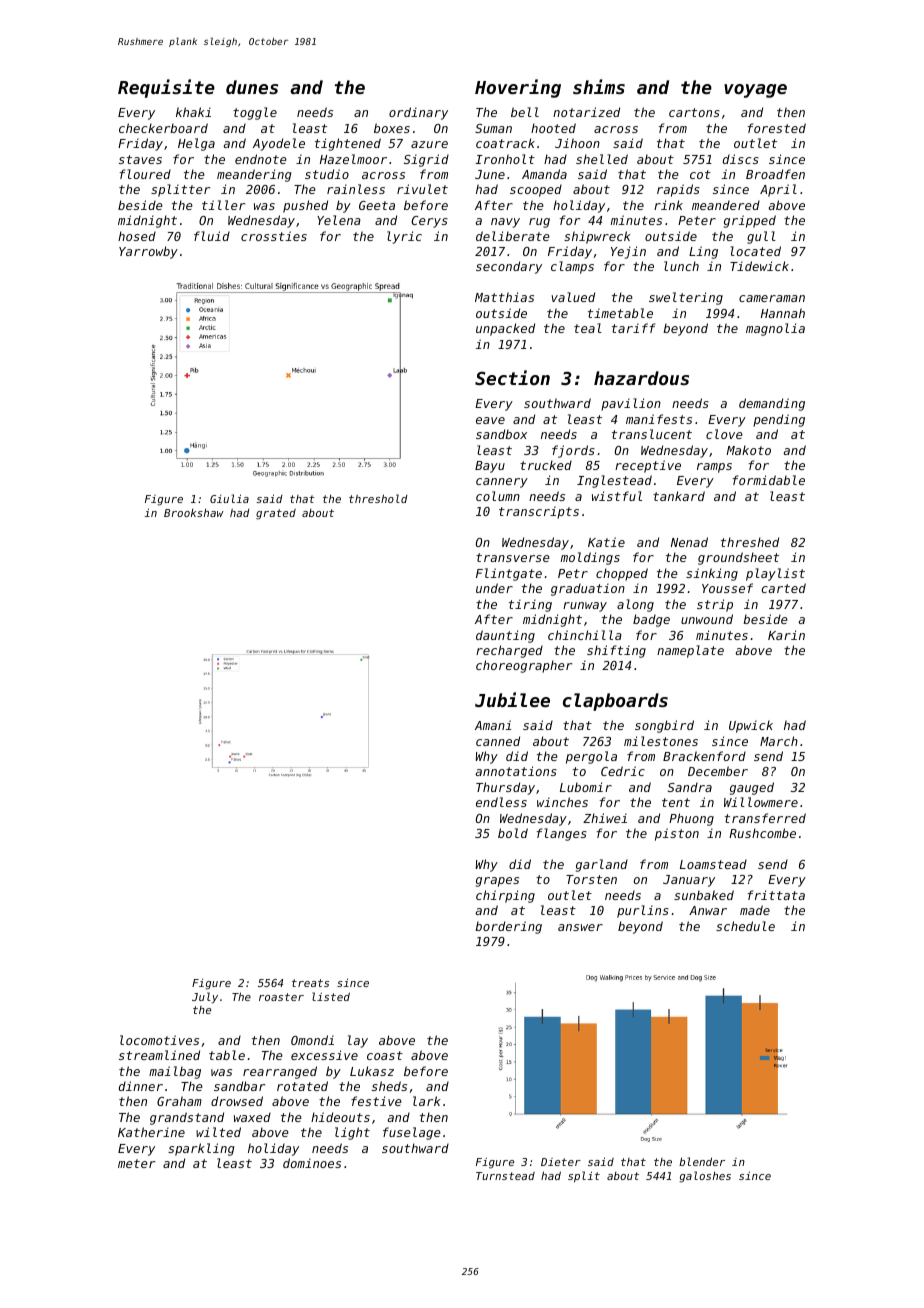 The width and height of the document is (924, 1308). Describe the element at coordinates (585, 635) in the document. I see `chinchilla` at that location.
